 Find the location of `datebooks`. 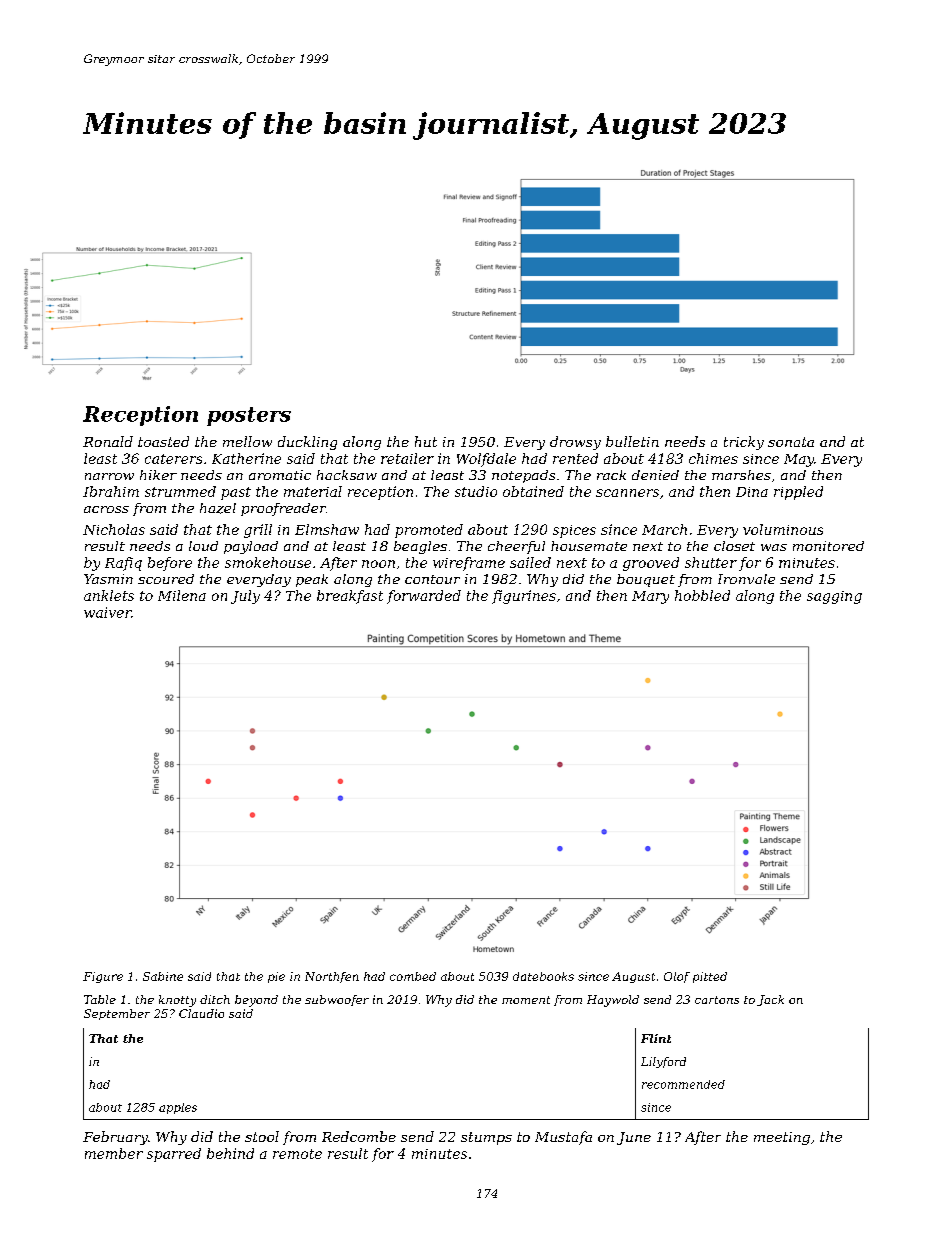

datebooks is located at coordinates (543, 976).
